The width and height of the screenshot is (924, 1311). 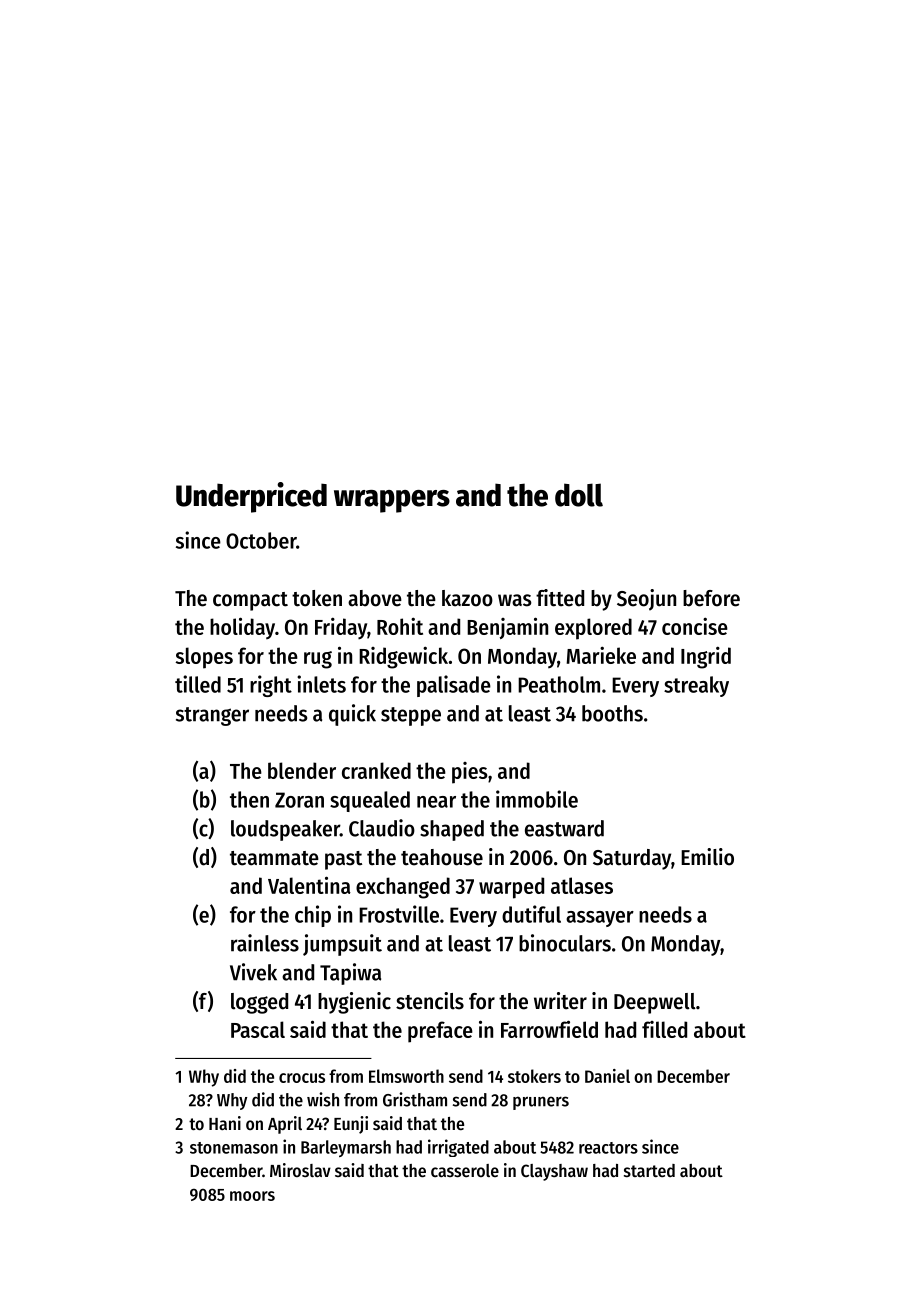 I want to click on fitted, so click(x=560, y=598).
